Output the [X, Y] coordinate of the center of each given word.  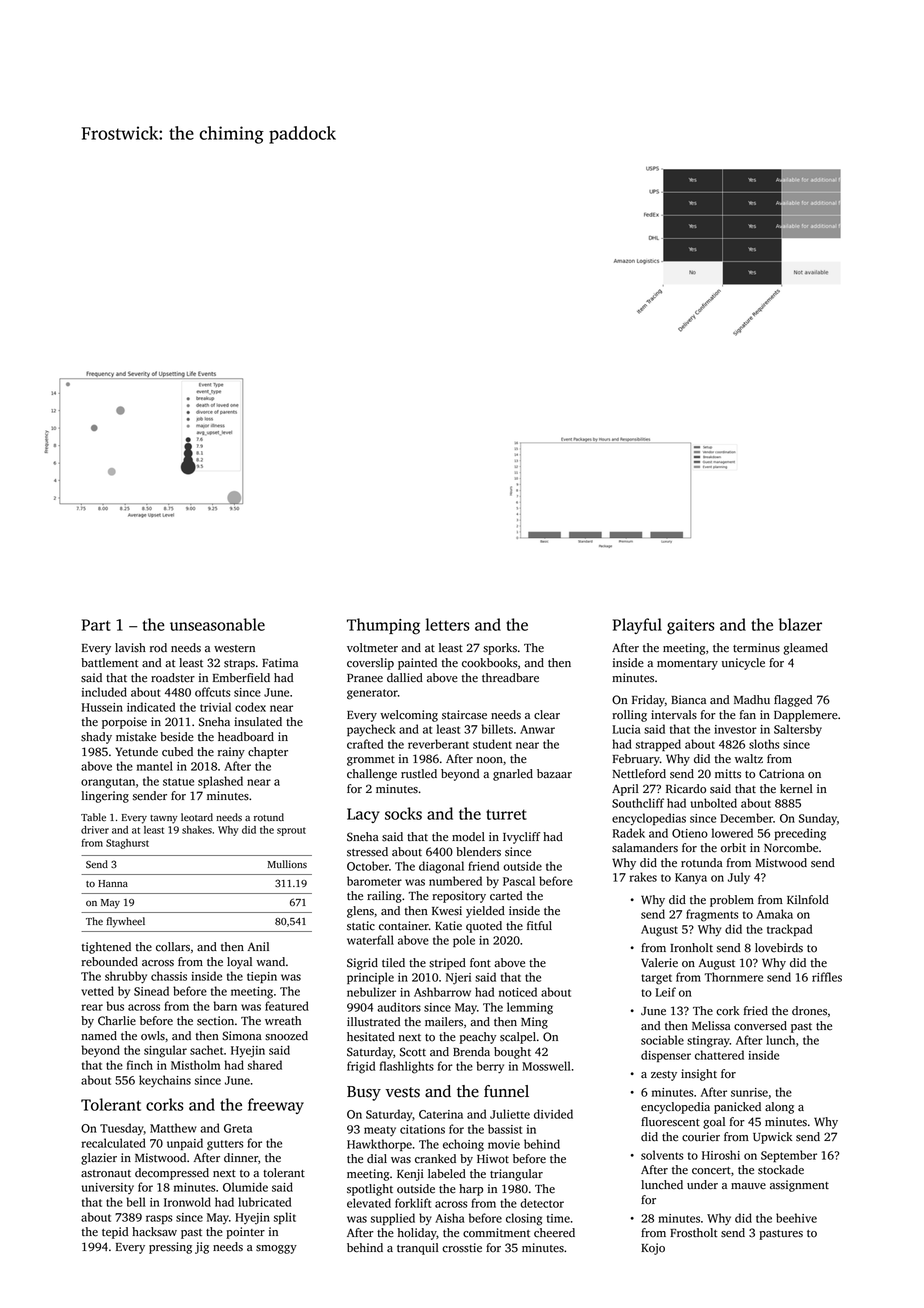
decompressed [172, 1174]
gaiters [691, 627]
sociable [662, 1040]
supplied [393, 1219]
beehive [796, 1218]
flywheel [126, 922]
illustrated [373, 1022]
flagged [793, 701]
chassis [169, 976]
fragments [712, 915]
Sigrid [362, 964]
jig [202, 1248]
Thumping [383, 626]
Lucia [626, 729]
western [234, 649]
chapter [268, 753]
